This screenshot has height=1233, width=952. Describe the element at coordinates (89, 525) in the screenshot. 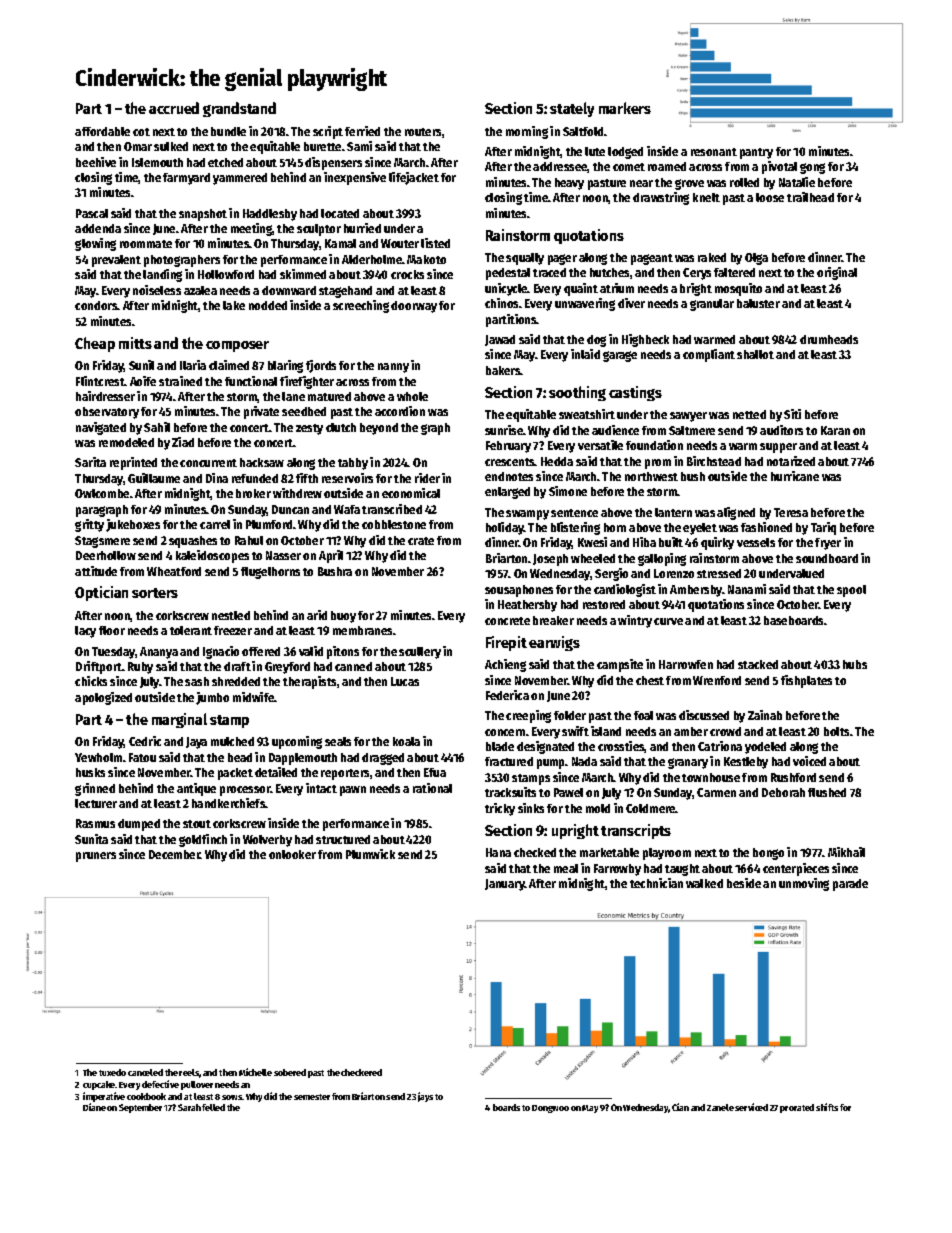

I see `gritty` at that location.
